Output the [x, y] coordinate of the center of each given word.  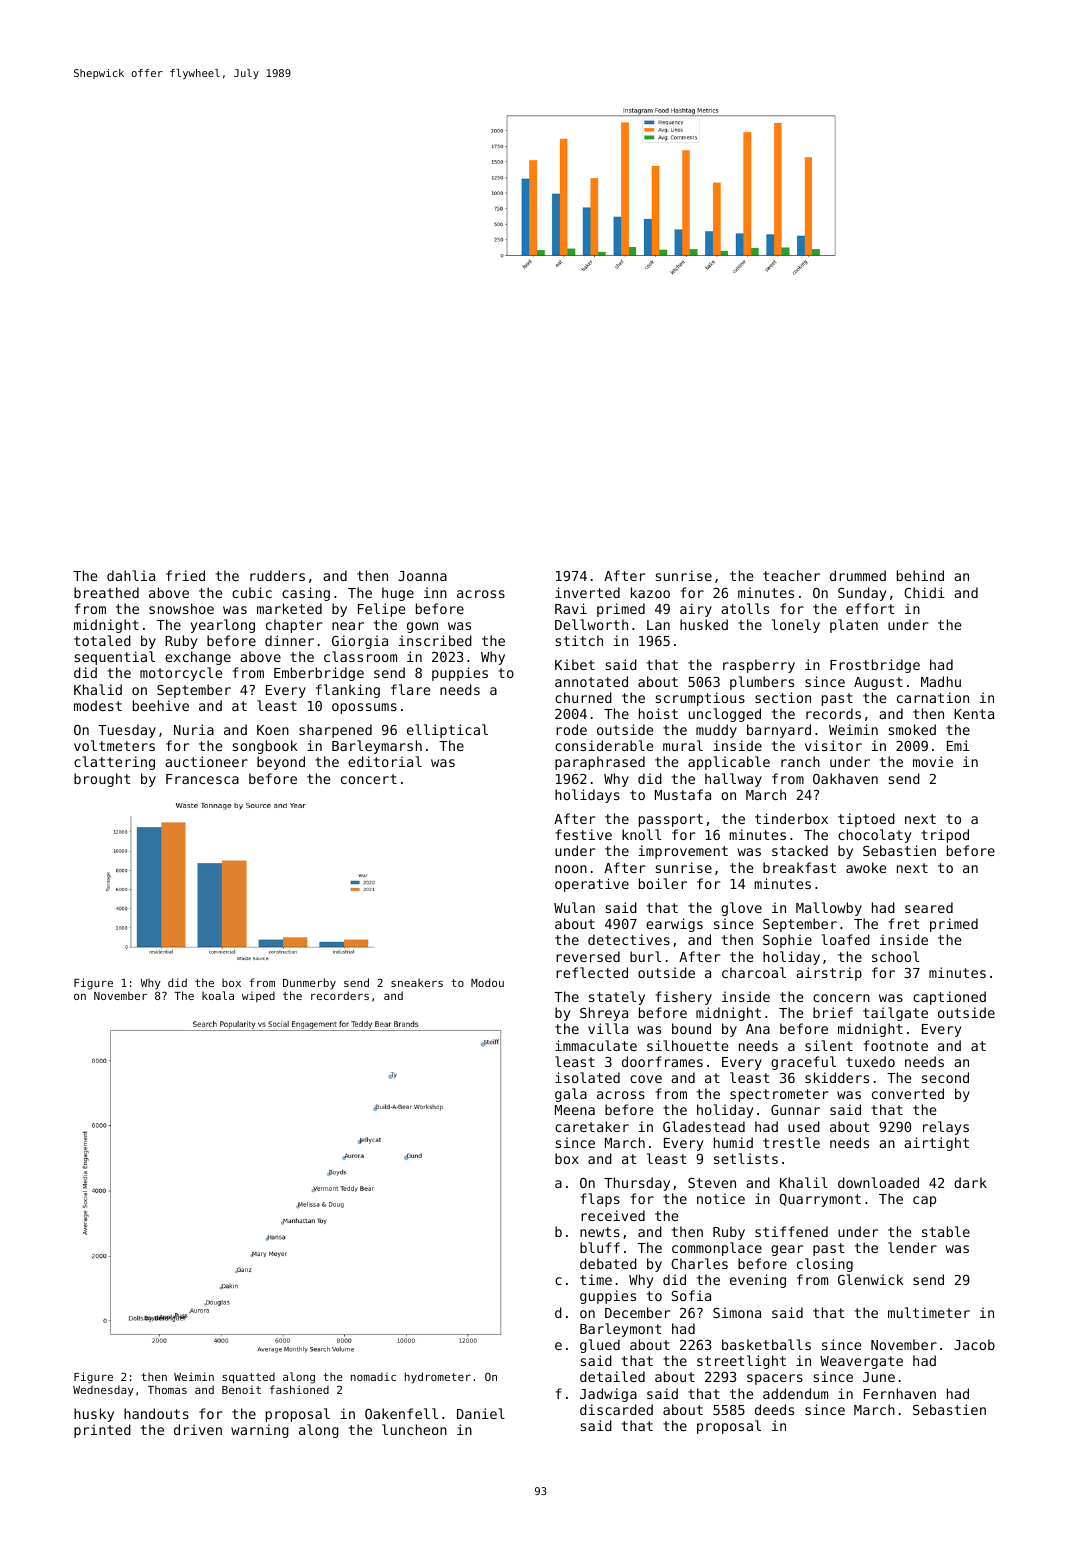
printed [102, 1431]
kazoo [650, 592]
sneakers [417, 982]
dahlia [131, 575]
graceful [803, 1063]
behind [920, 575]
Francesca [202, 779]
